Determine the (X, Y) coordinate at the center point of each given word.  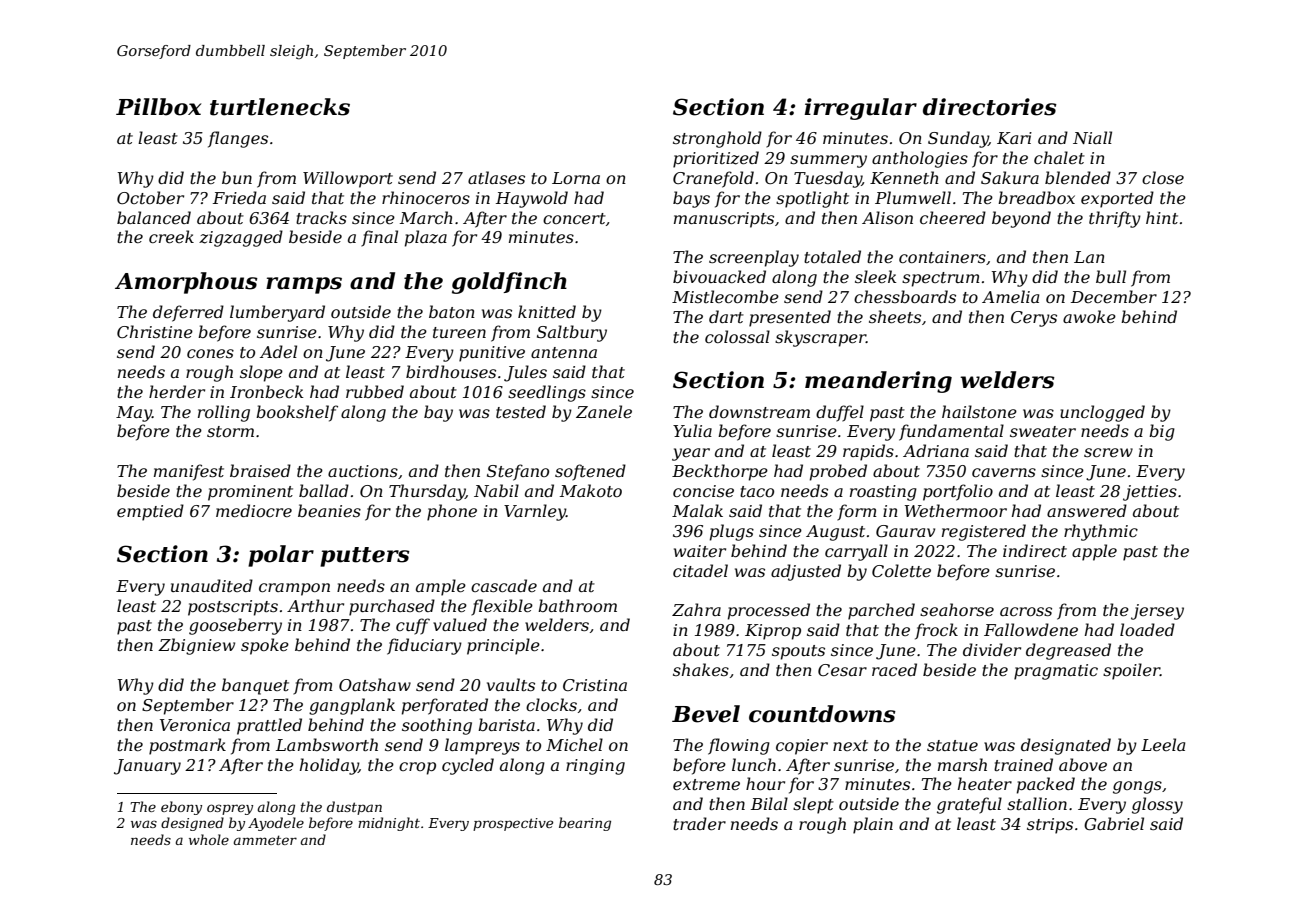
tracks (321, 217)
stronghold (717, 139)
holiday (329, 766)
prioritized (716, 159)
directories (990, 107)
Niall (1092, 137)
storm (230, 431)
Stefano (518, 472)
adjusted (806, 572)
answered (1087, 510)
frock (936, 631)
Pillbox (158, 107)
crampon (294, 589)
